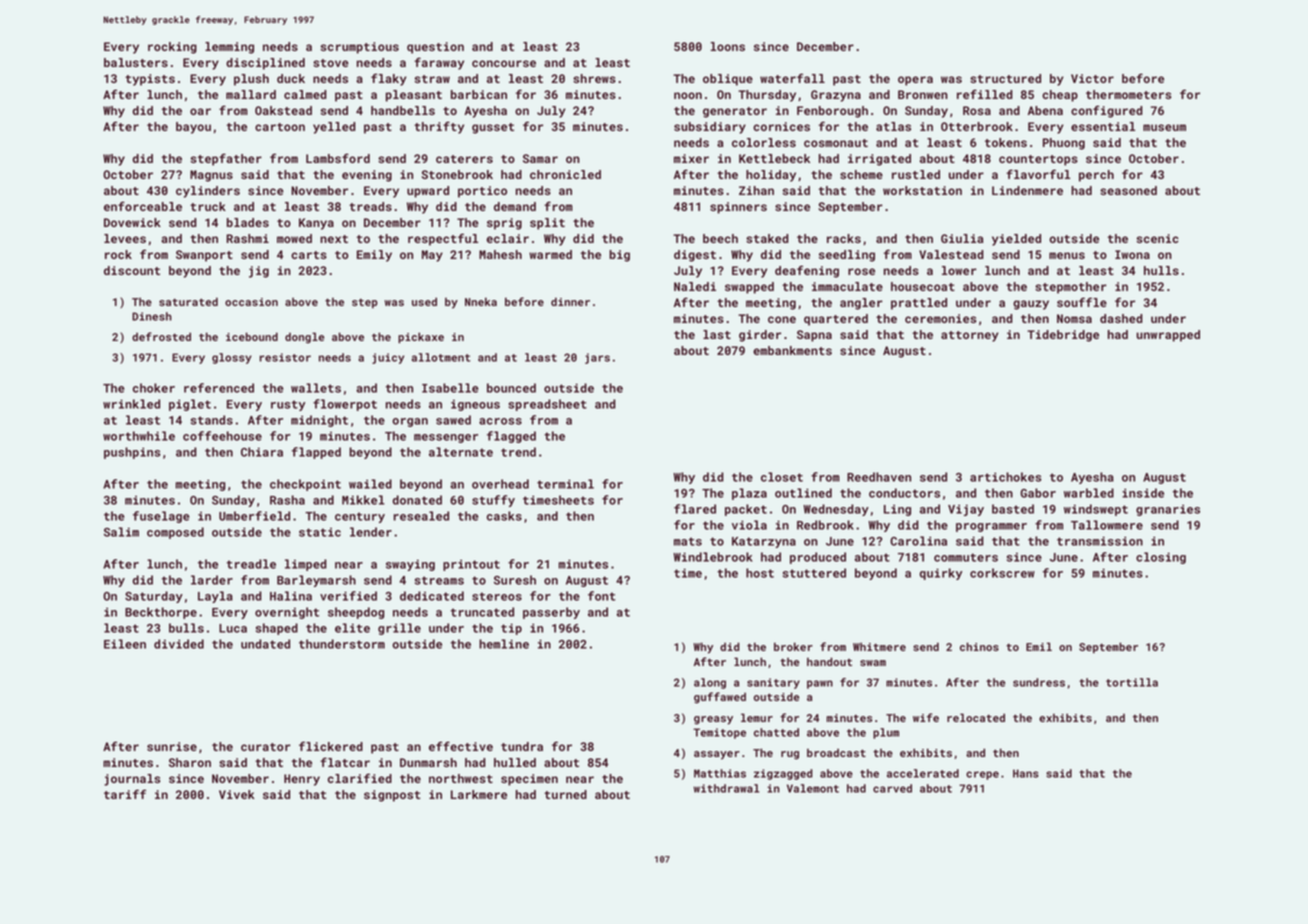 The height and width of the screenshot is (924, 1308). What do you see at coordinates (1168, 336) in the screenshot?
I see `unwrapped` at bounding box center [1168, 336].
